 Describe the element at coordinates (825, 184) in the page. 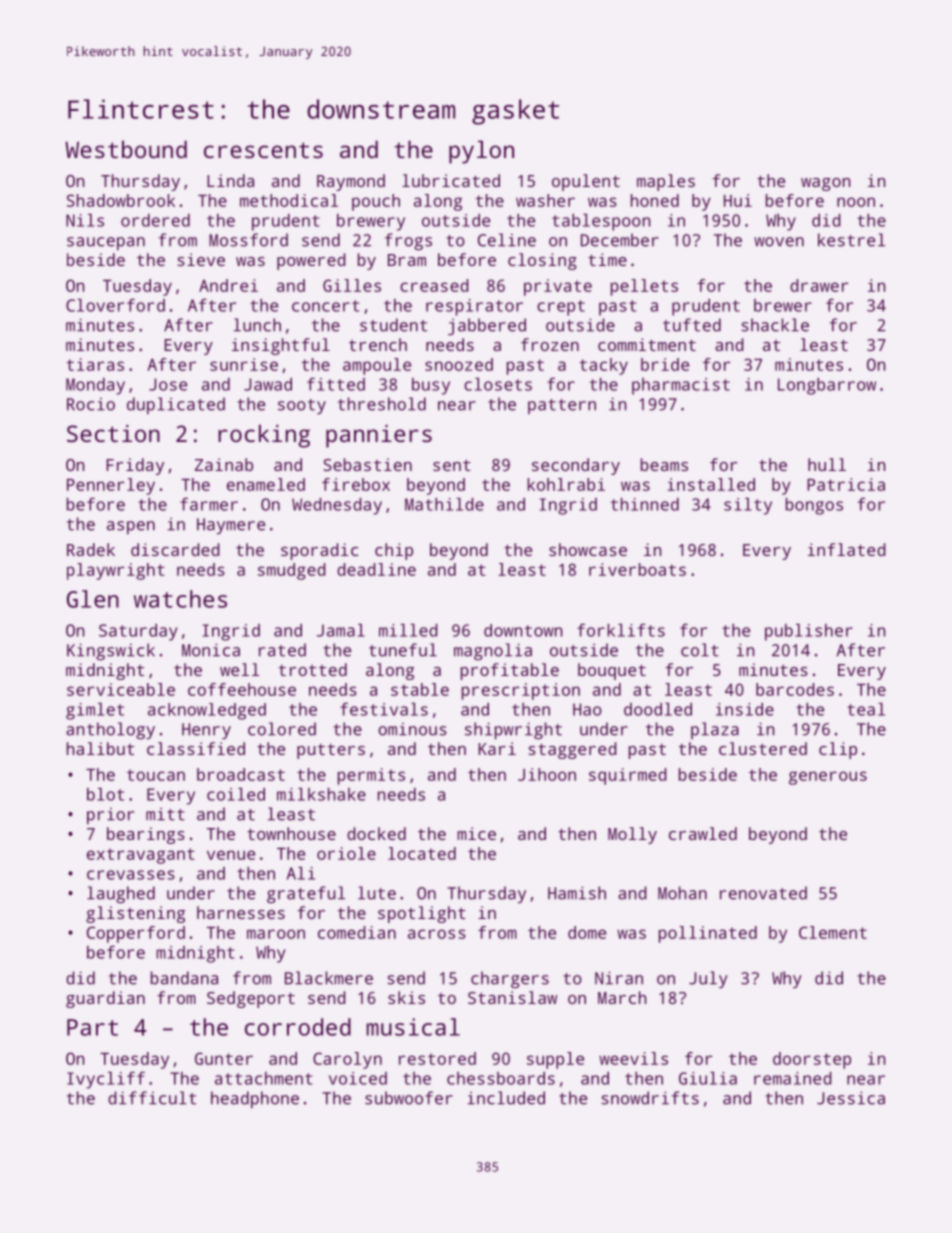

I see `wagon` at that location.
